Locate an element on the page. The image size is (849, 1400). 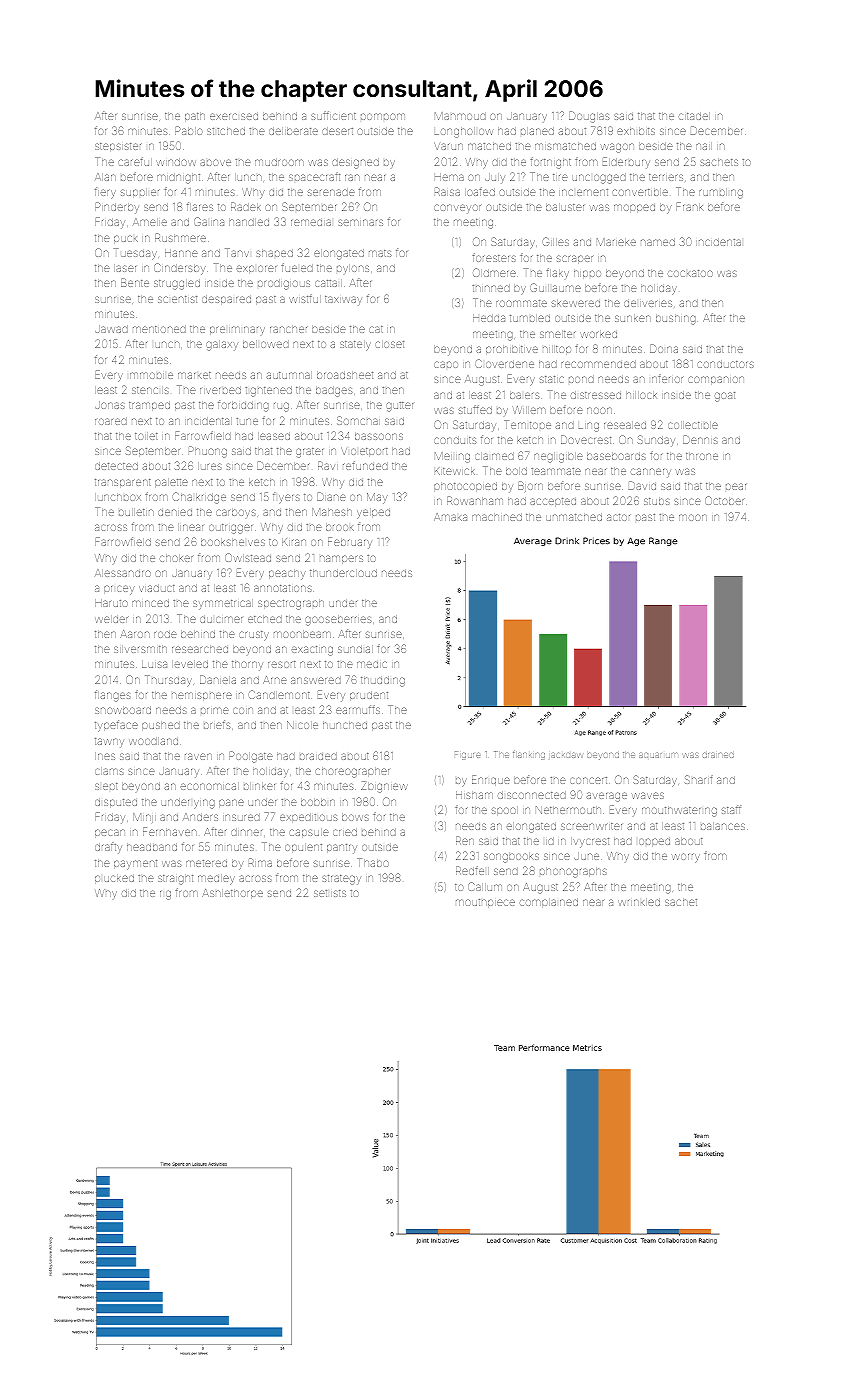
sufficient is located at coordinates (333, 115).
